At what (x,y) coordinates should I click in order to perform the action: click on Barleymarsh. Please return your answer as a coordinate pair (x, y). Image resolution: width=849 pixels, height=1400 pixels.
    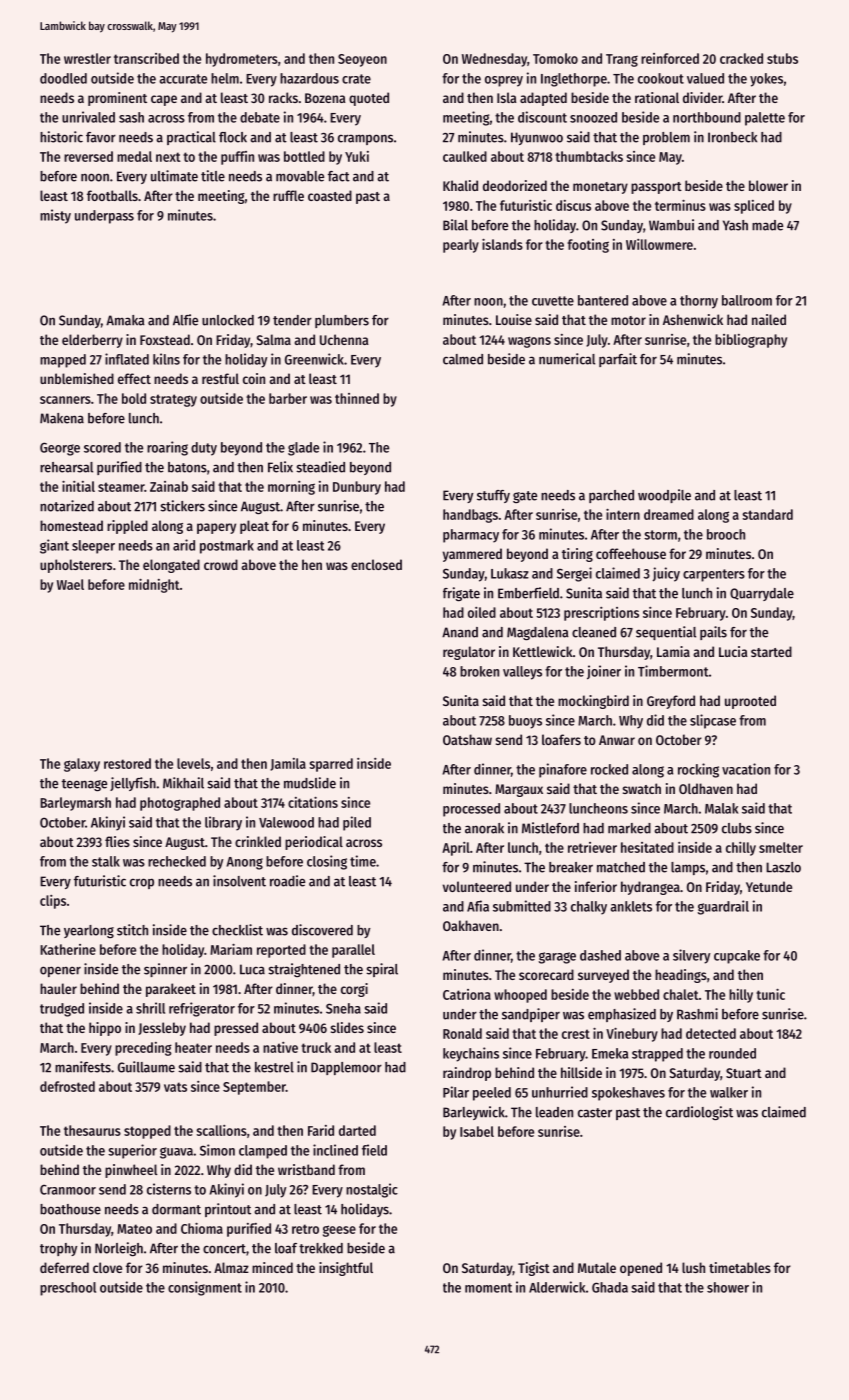
    Looking at the image, I should click on (75, 804).
